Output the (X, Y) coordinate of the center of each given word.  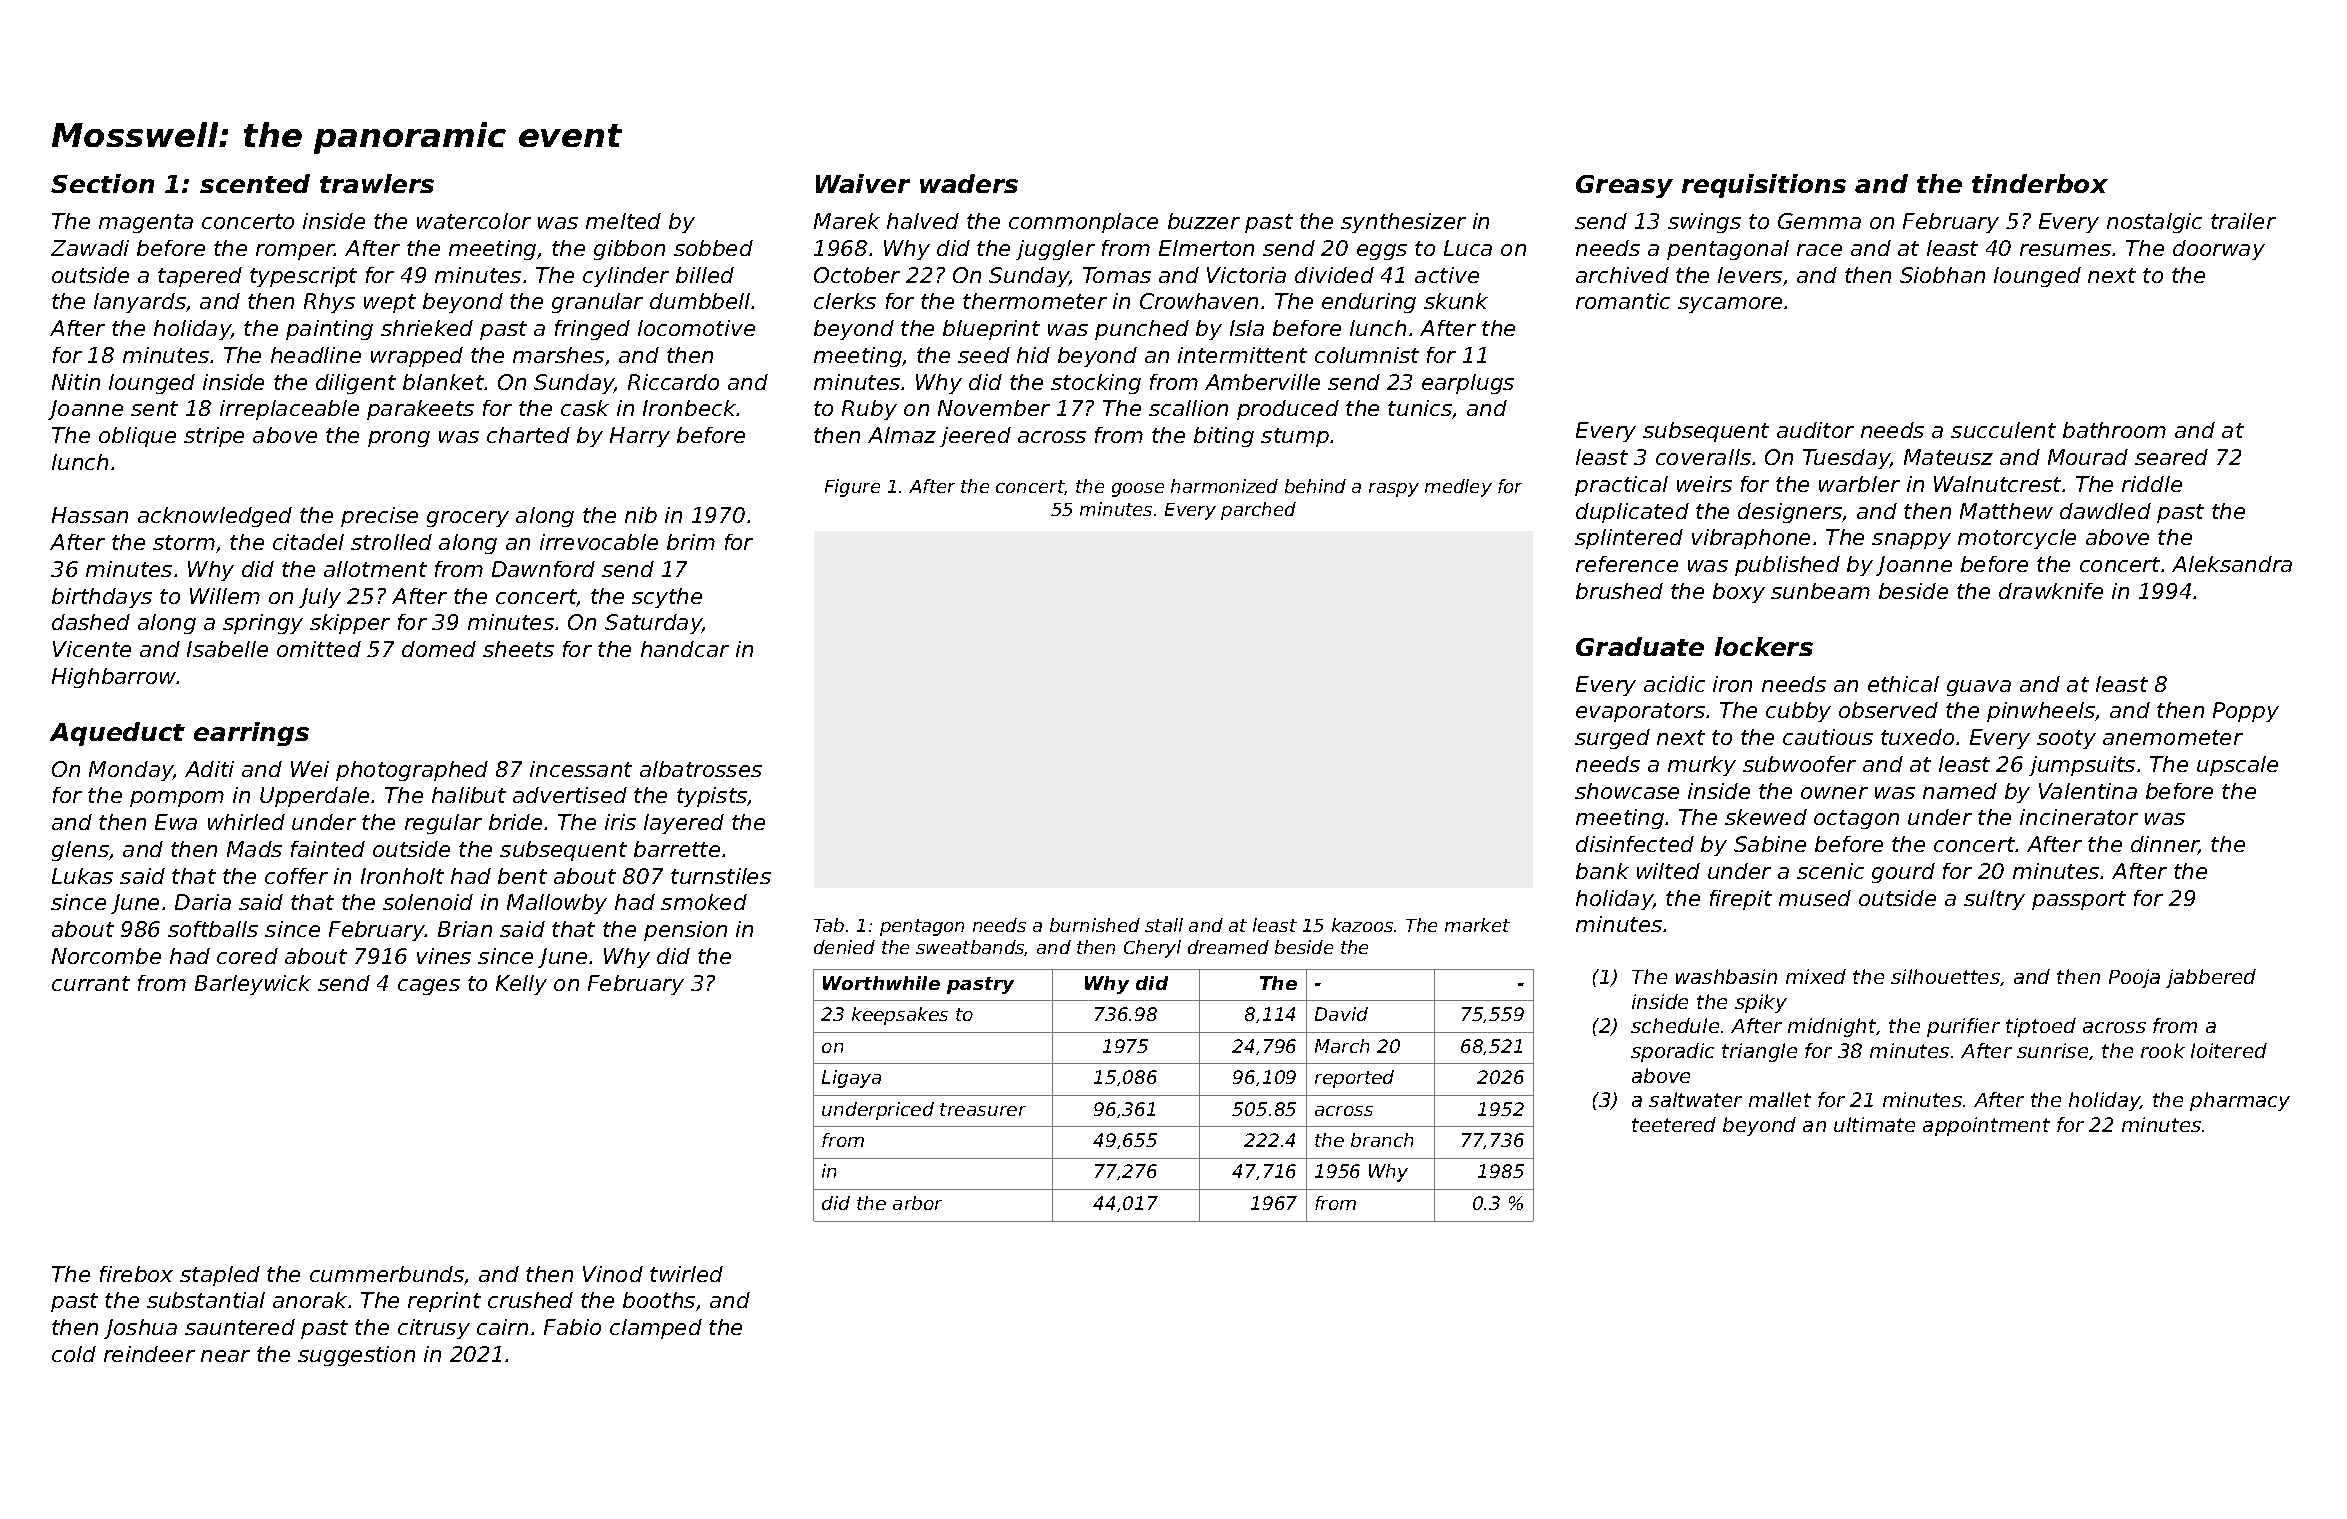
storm (184, 542)
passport (2079, 900)
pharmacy (2240, 1101)
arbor (917, 1203)
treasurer (983, 1109)
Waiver (863, 183)
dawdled (2105, 511)
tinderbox (2040, 183)
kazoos (1362, 925)
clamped (656, 1329)
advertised (570, 795)
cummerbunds (387, 1274)
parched (1258, 511)
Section (102, 183)
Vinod (613, 1274)
